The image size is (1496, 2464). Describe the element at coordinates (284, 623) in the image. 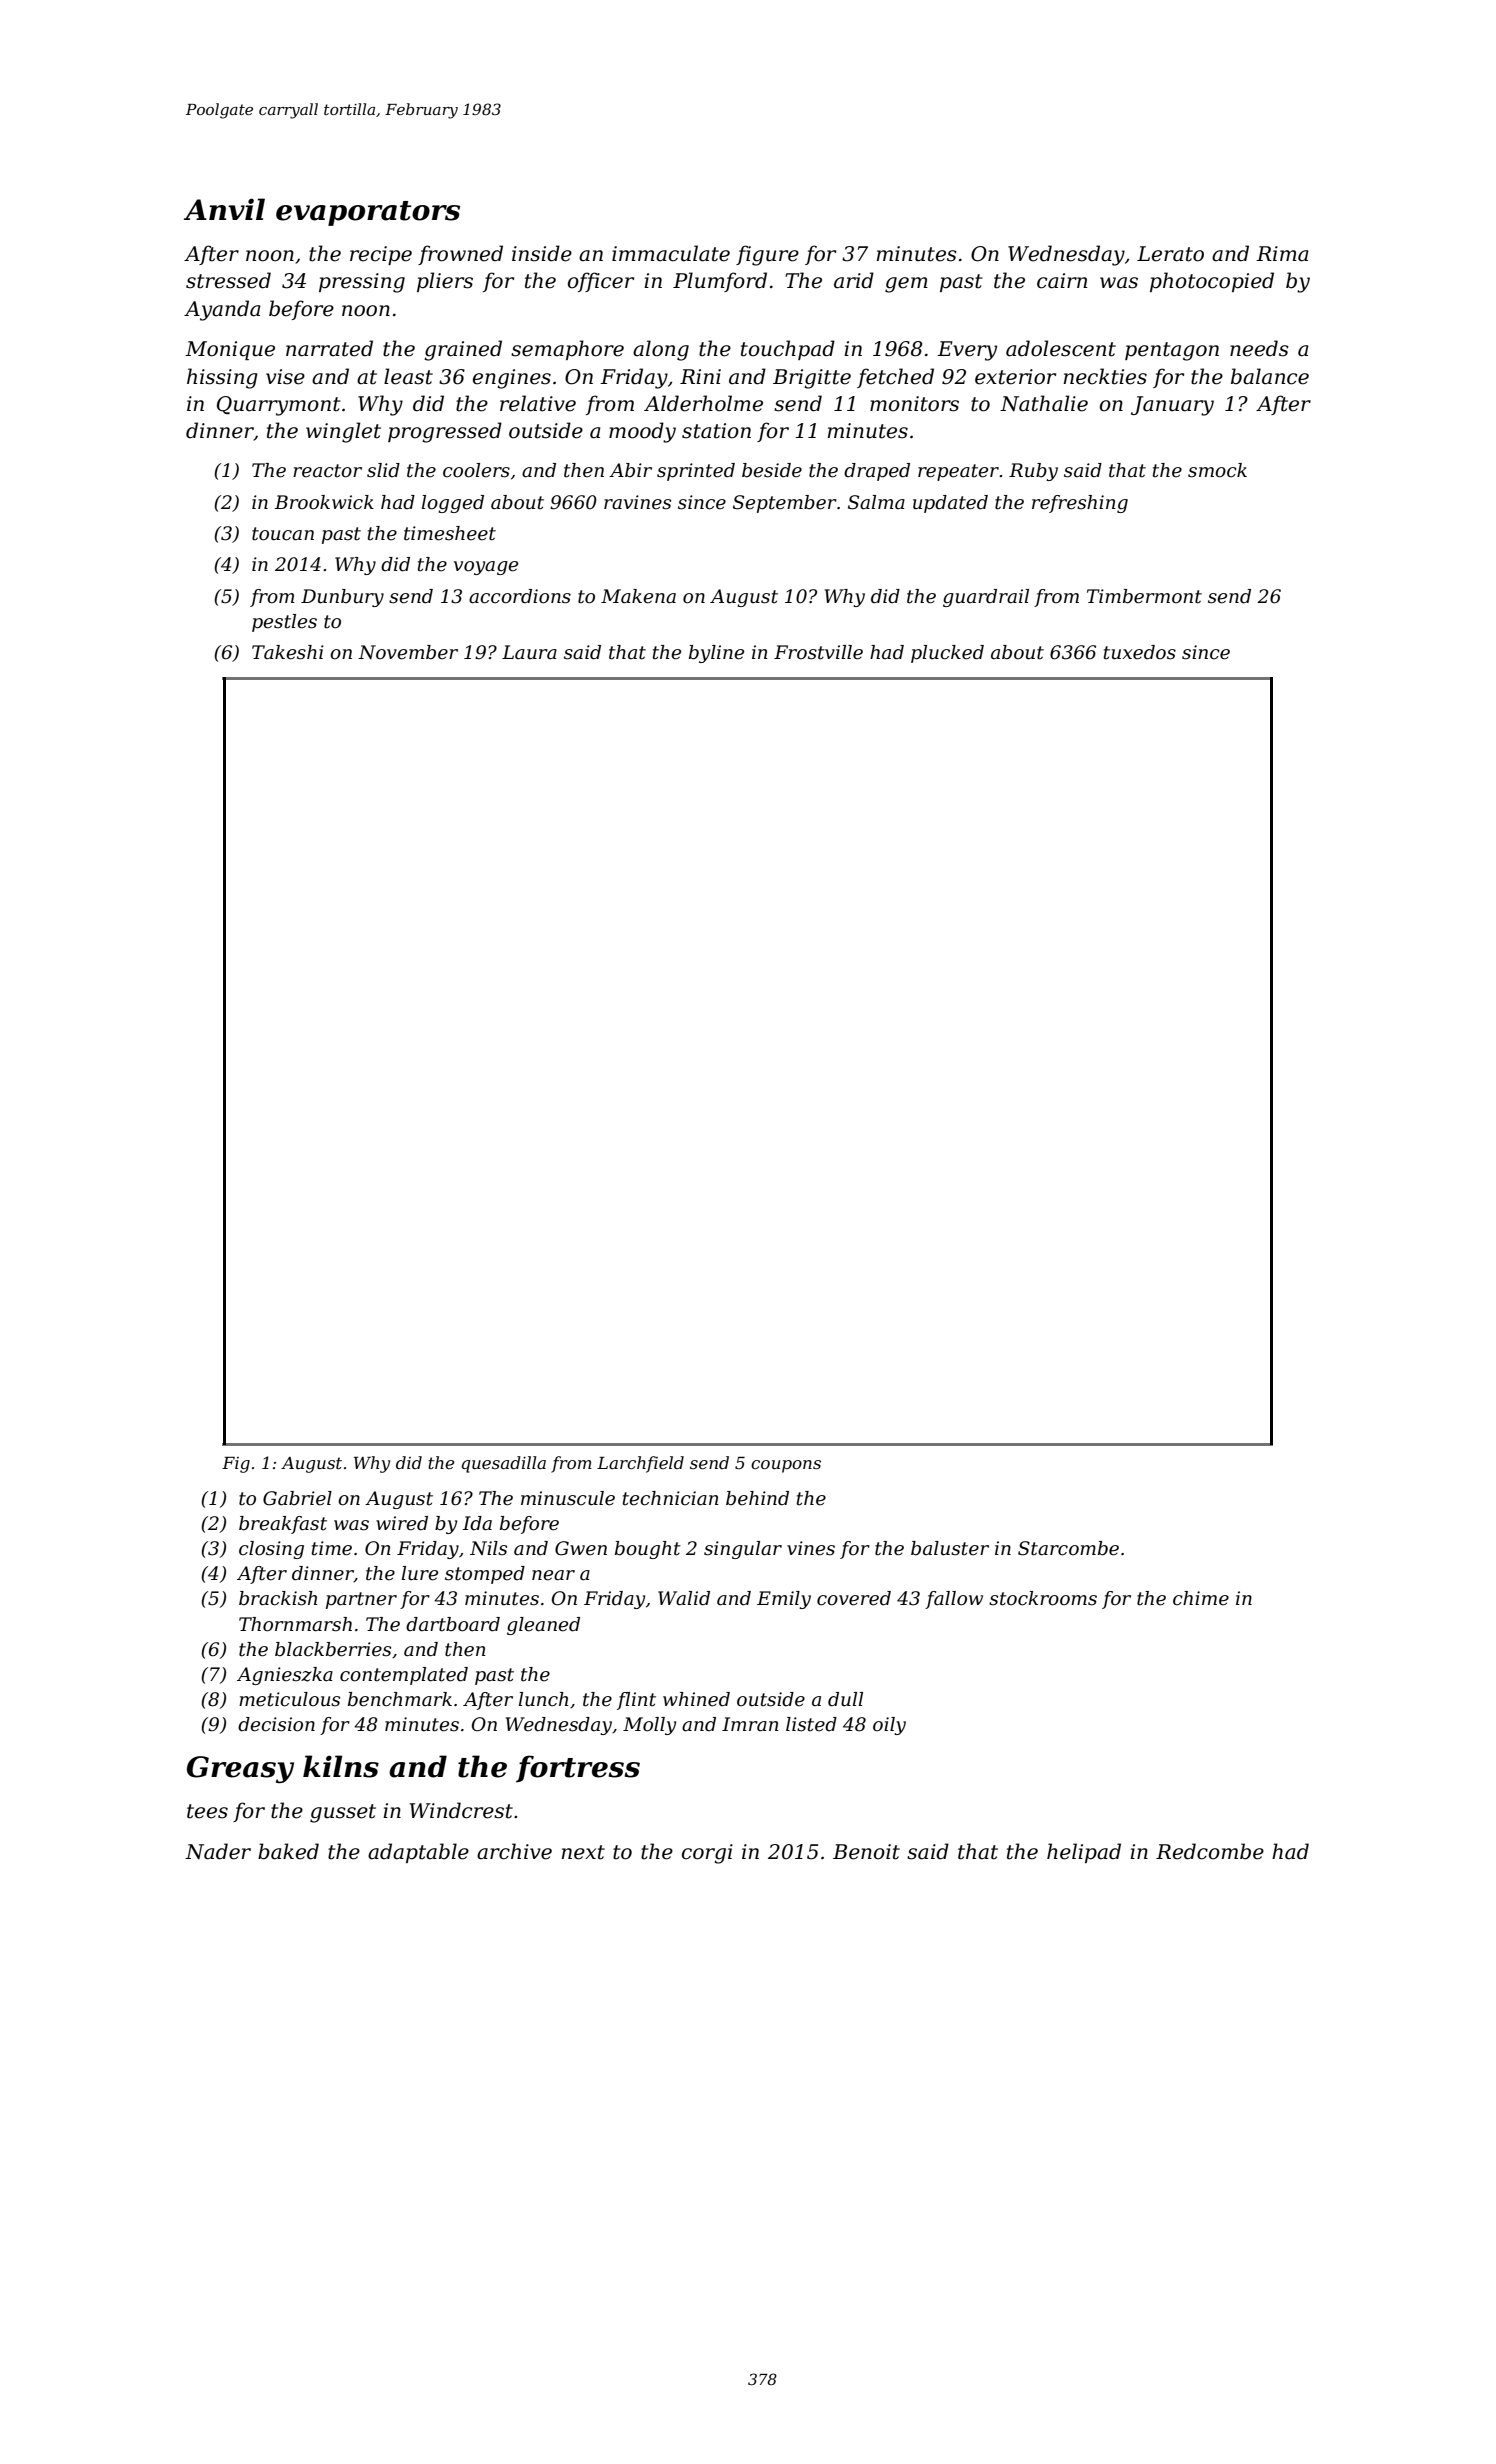

I see `pestles` at that location.
